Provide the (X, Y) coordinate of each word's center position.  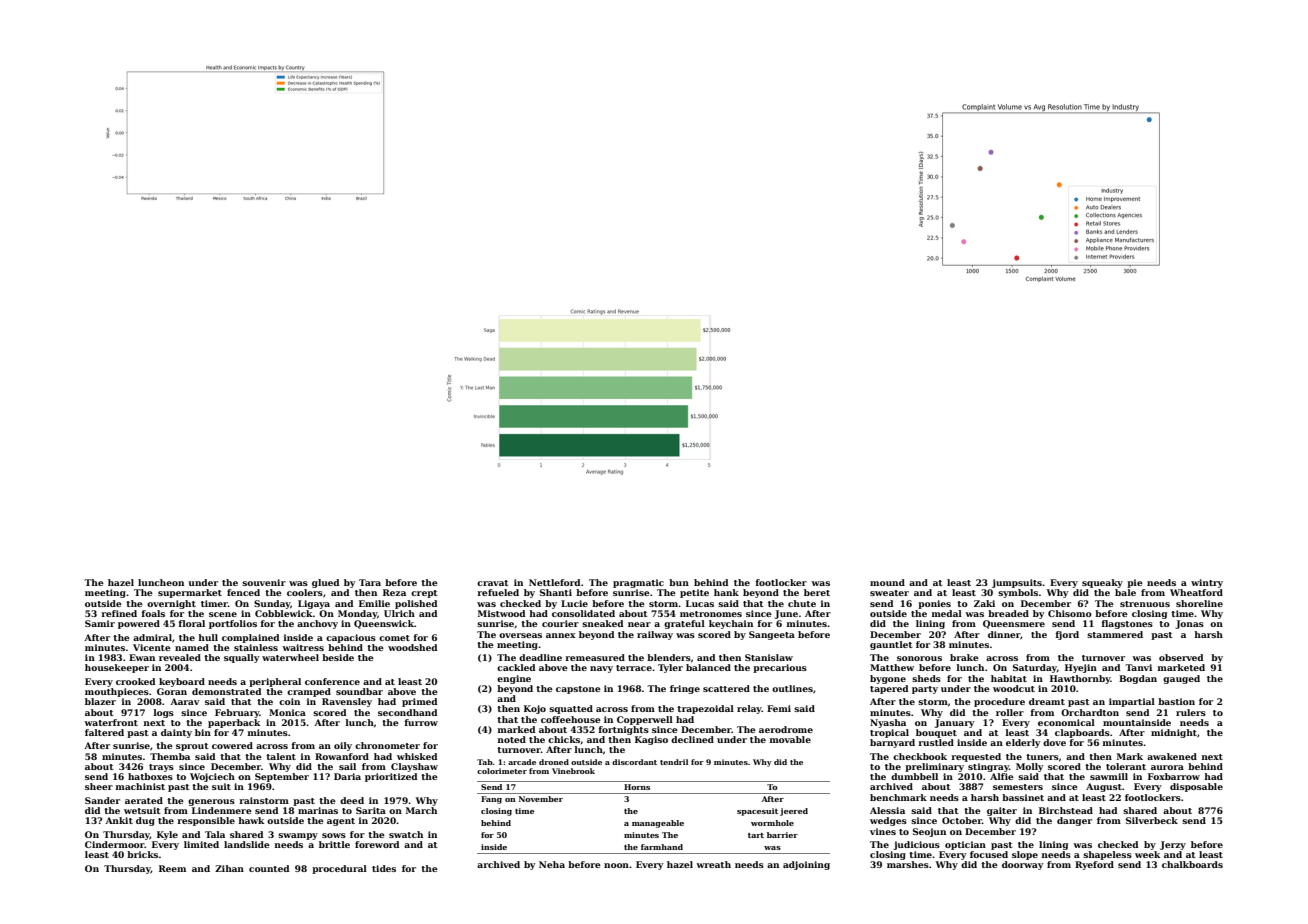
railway (655, 635)
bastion (1176, 701)
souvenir (264, 582)
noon (616, 865)
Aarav (185, 701)
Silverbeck (1152, 820)
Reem (172, 868)
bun (679, 582)
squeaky (1102, 583)
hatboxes (150, 776)
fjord (1067, 635)
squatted (571, 709)
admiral (152, 637)
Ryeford (1094, 865)
